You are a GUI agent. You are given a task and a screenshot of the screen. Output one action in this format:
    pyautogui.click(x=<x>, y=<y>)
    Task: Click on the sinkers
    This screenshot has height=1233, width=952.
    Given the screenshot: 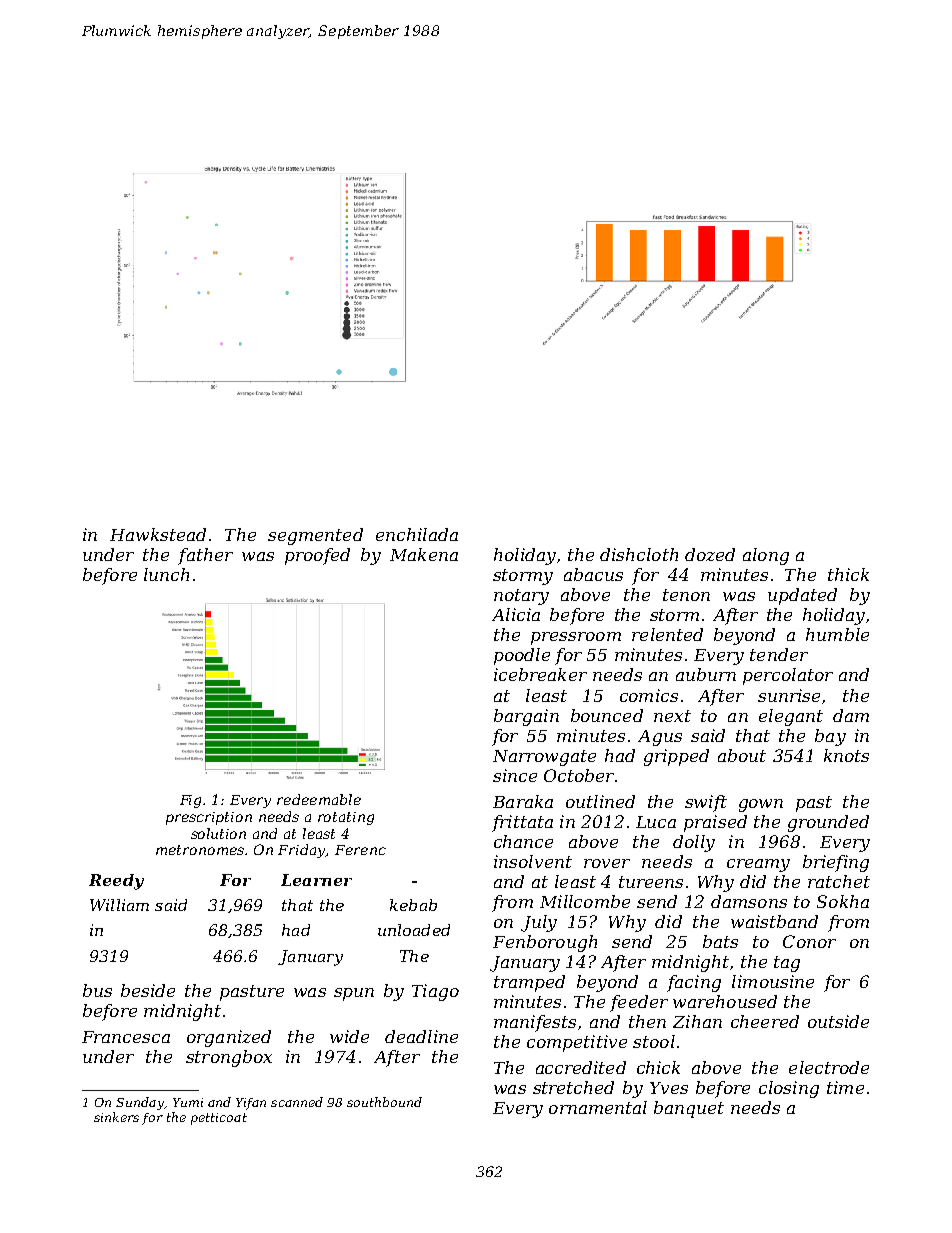 What is the action you would take?
    pyautogui.click(x=116, y=1117)
